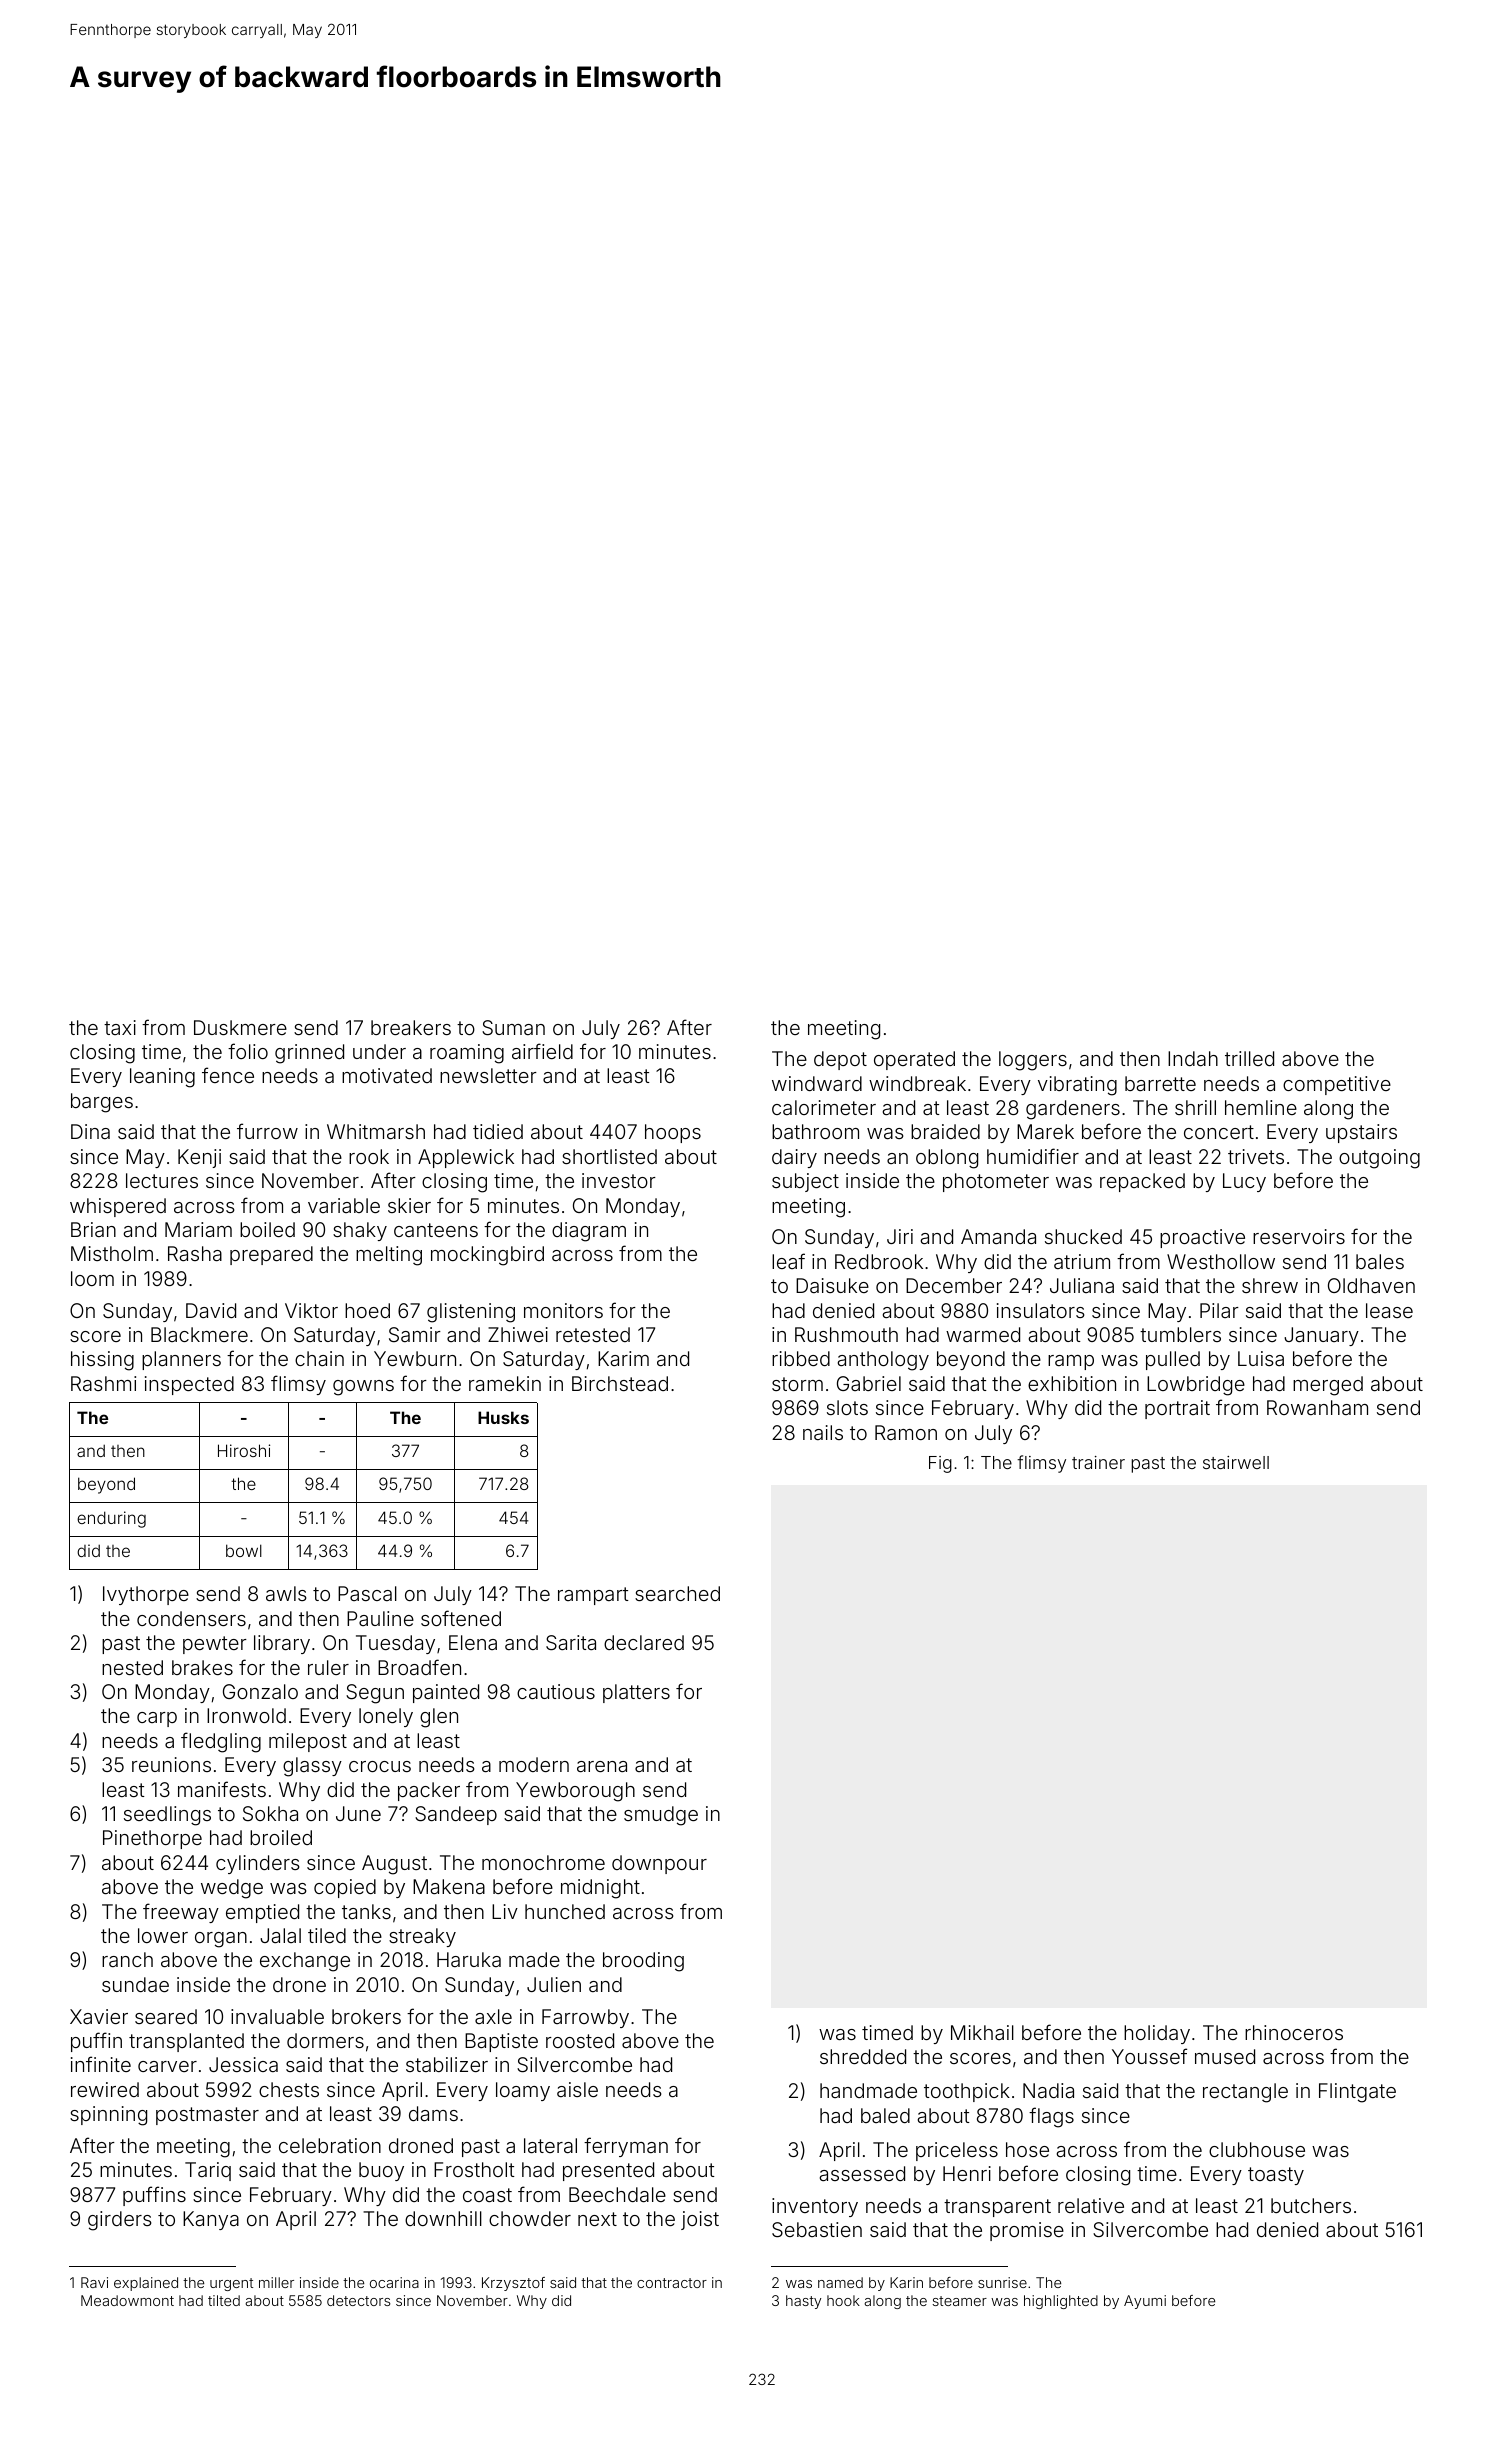  Describe the element at coordinates (914, 1060) in the screenshot. I see `operated` at that location.
